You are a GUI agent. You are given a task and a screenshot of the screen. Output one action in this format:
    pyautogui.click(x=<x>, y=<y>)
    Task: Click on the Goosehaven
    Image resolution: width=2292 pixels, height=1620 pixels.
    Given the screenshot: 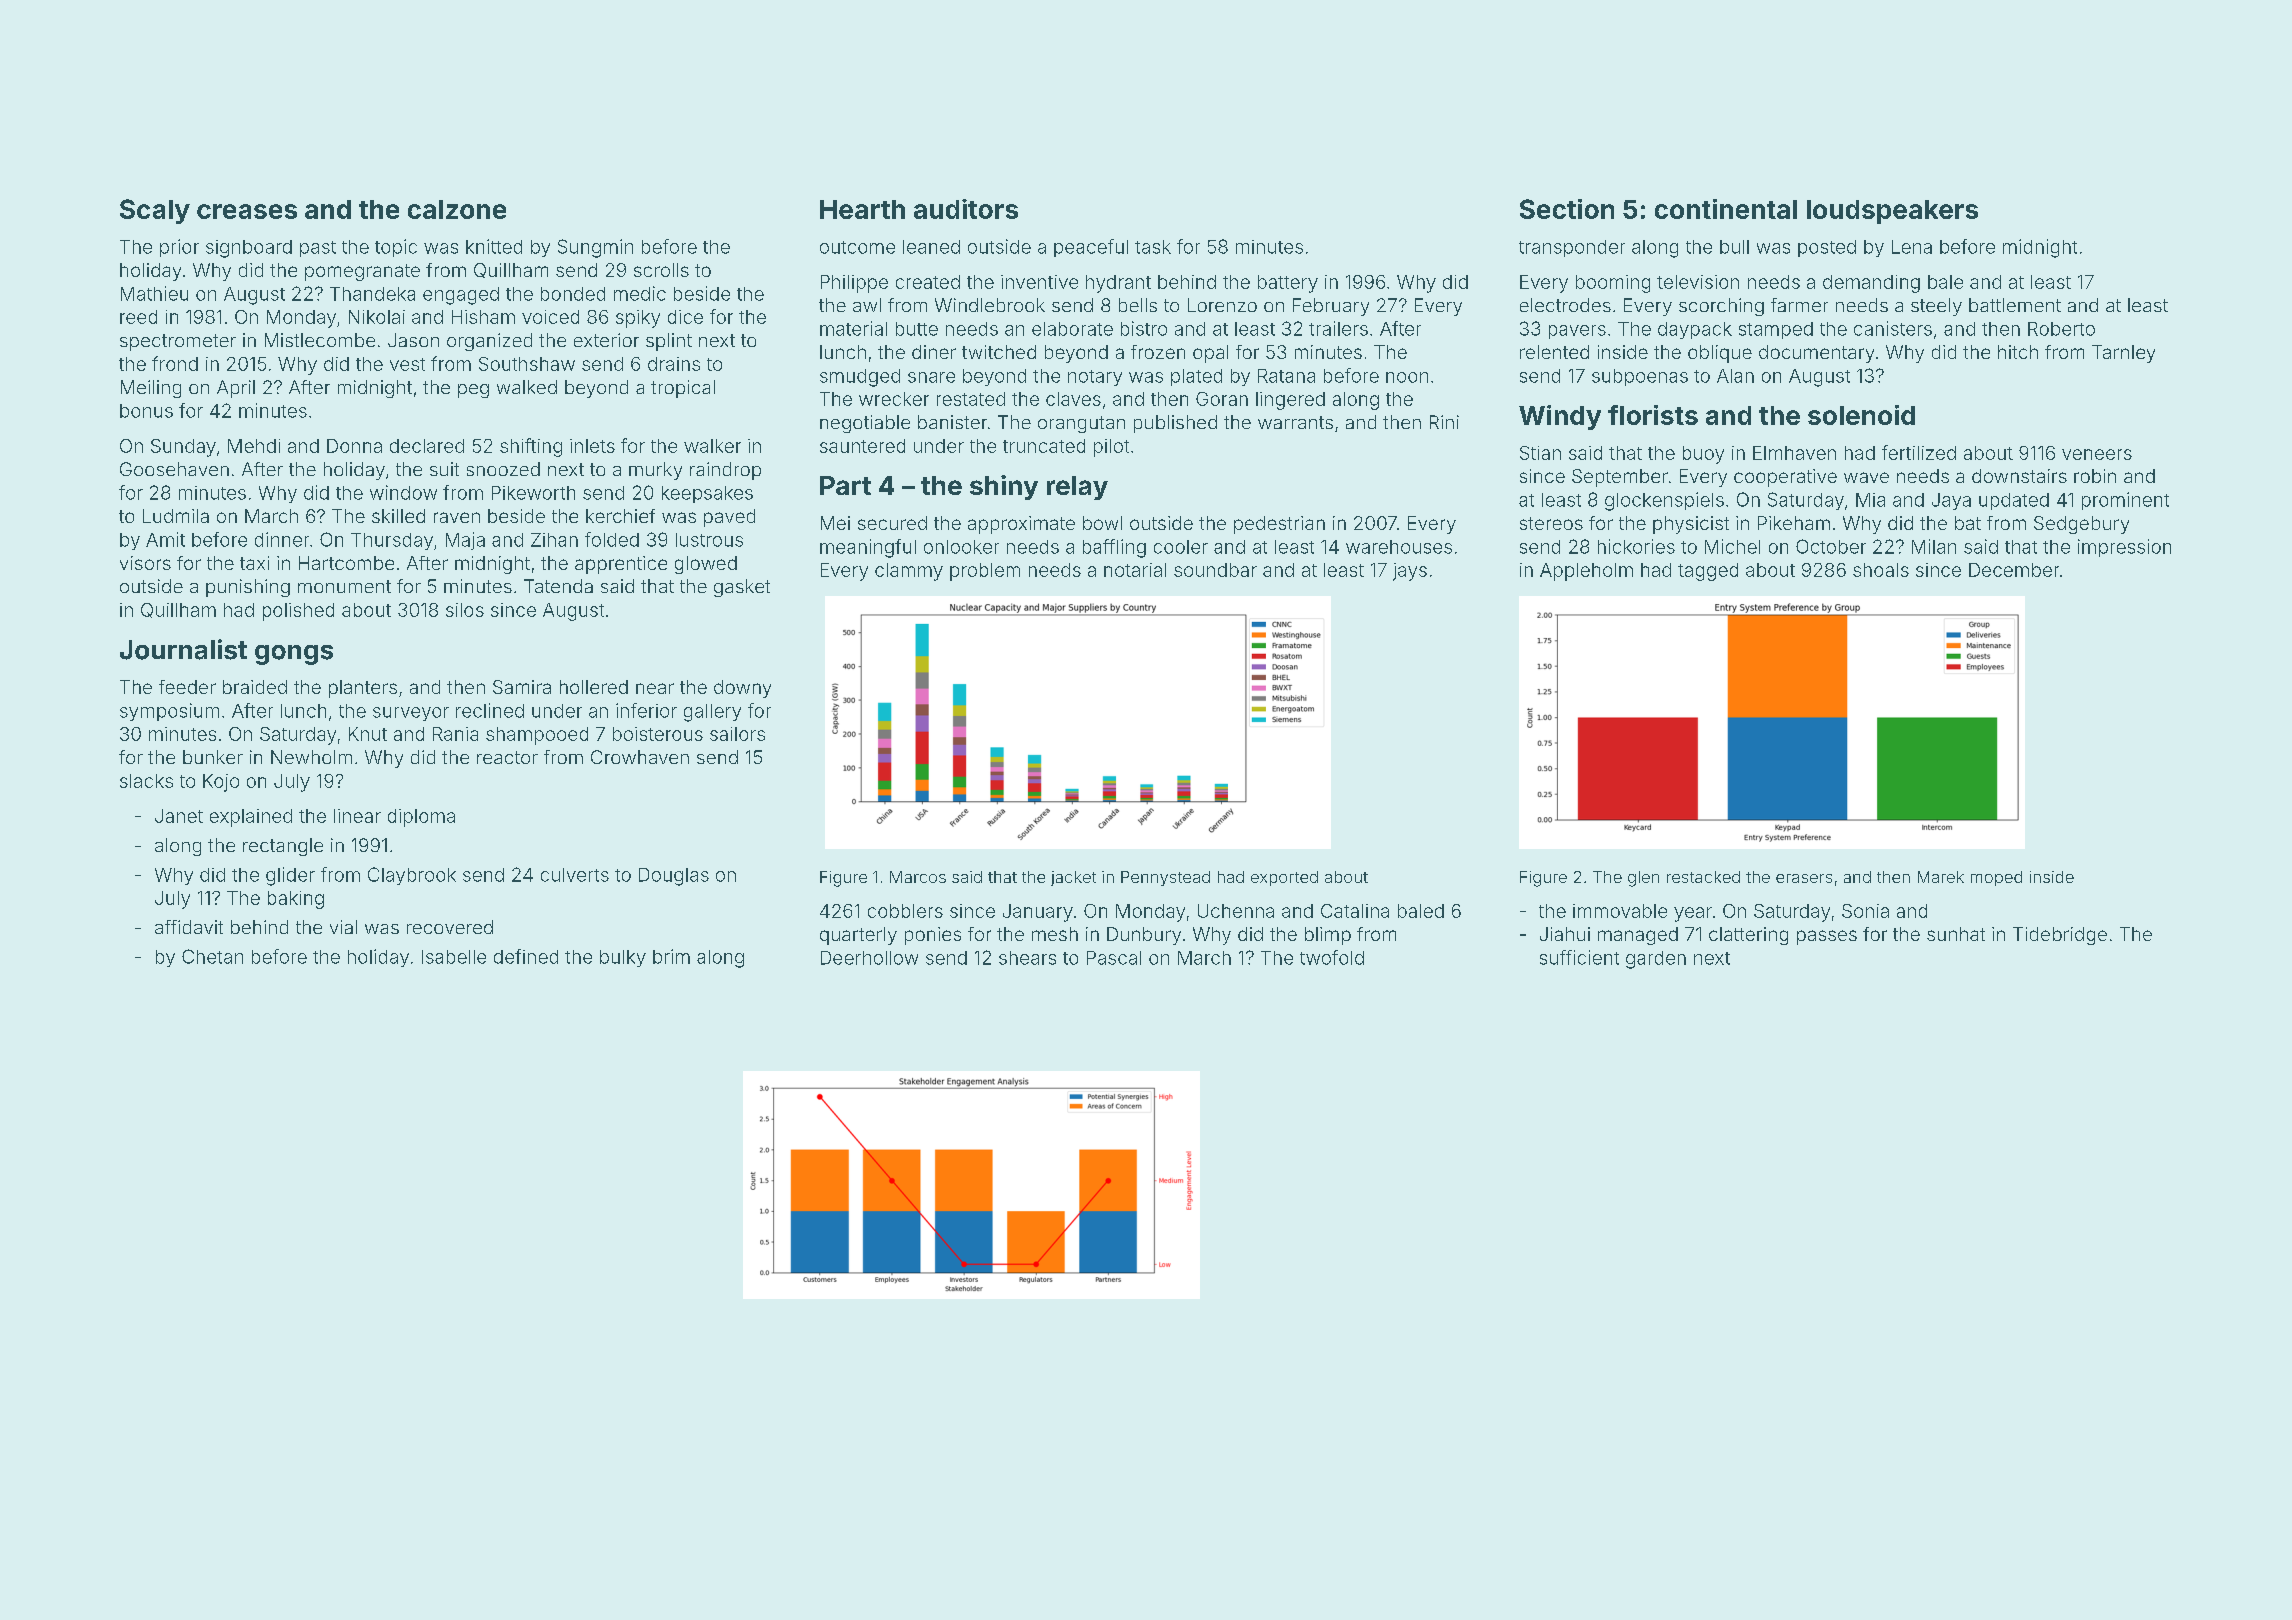 What is the action you would take?
    pyautogui.click(x=174, y=469)
